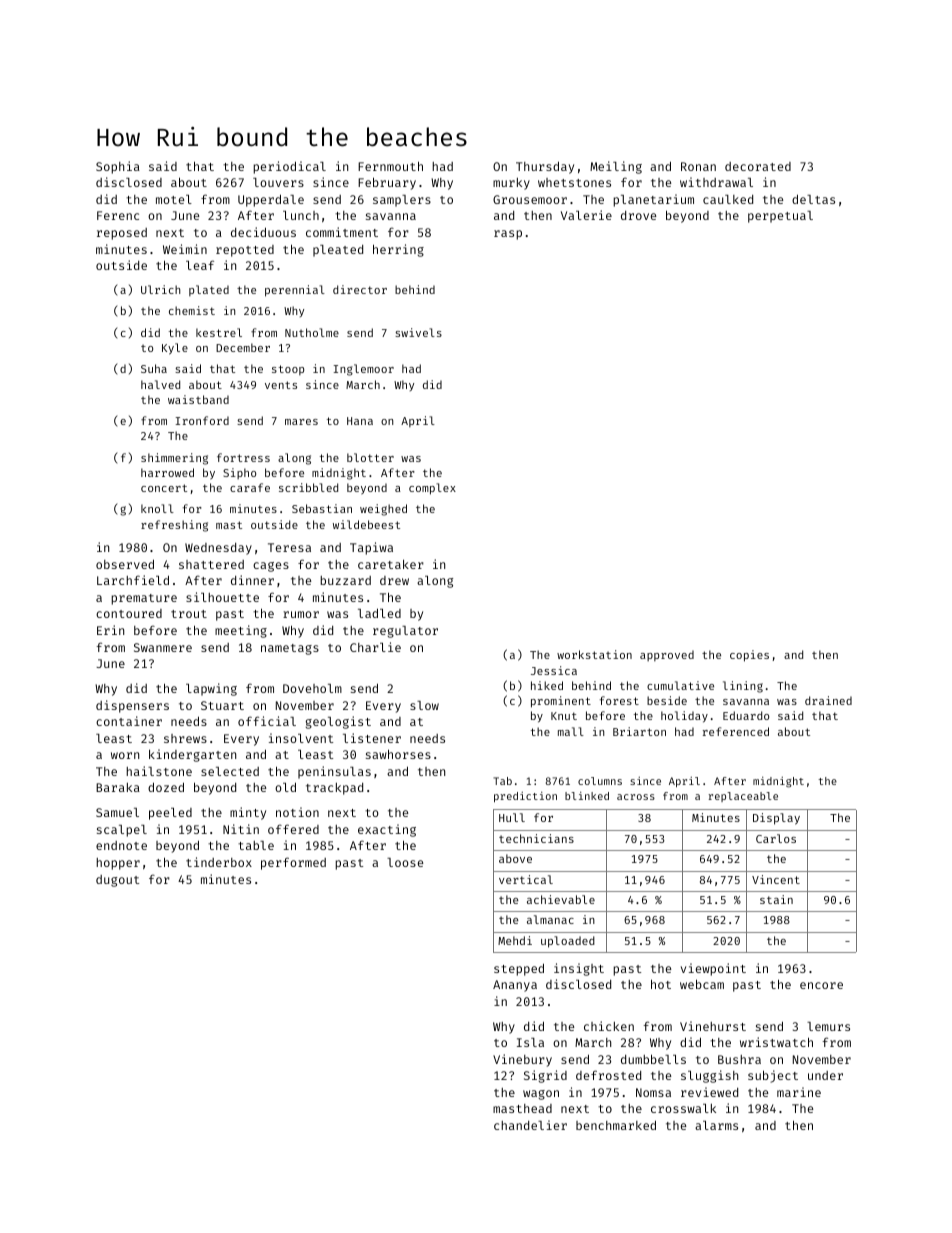 This image has width=952, height=1233. Describe the element at coordinates (749, 656) in the image. I see `copies` at that location.
